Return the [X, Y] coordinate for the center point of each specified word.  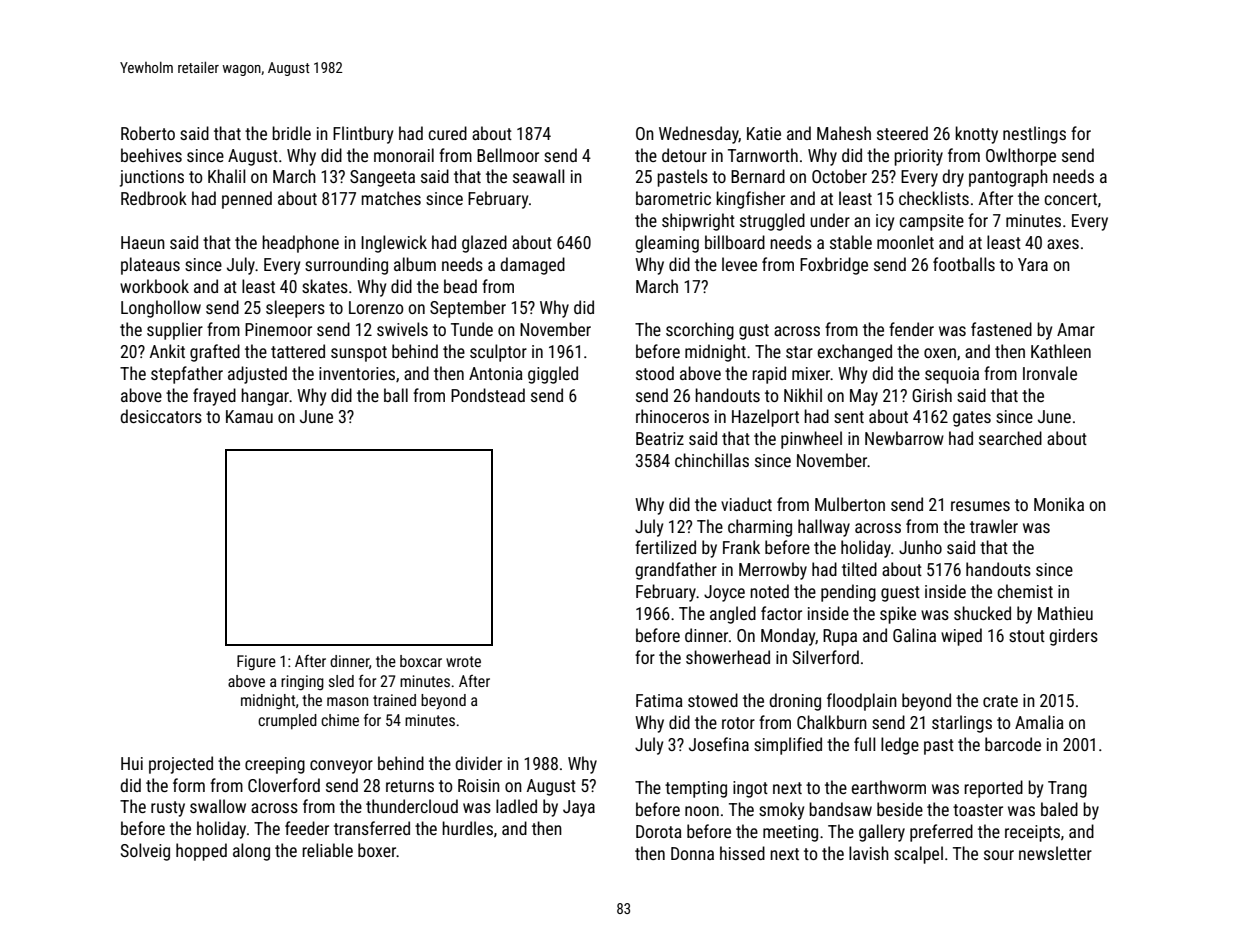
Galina [914, 635]
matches [391, 198]
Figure [256, 663]
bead [460, 286]
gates [972, 419]
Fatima [659, 700]
